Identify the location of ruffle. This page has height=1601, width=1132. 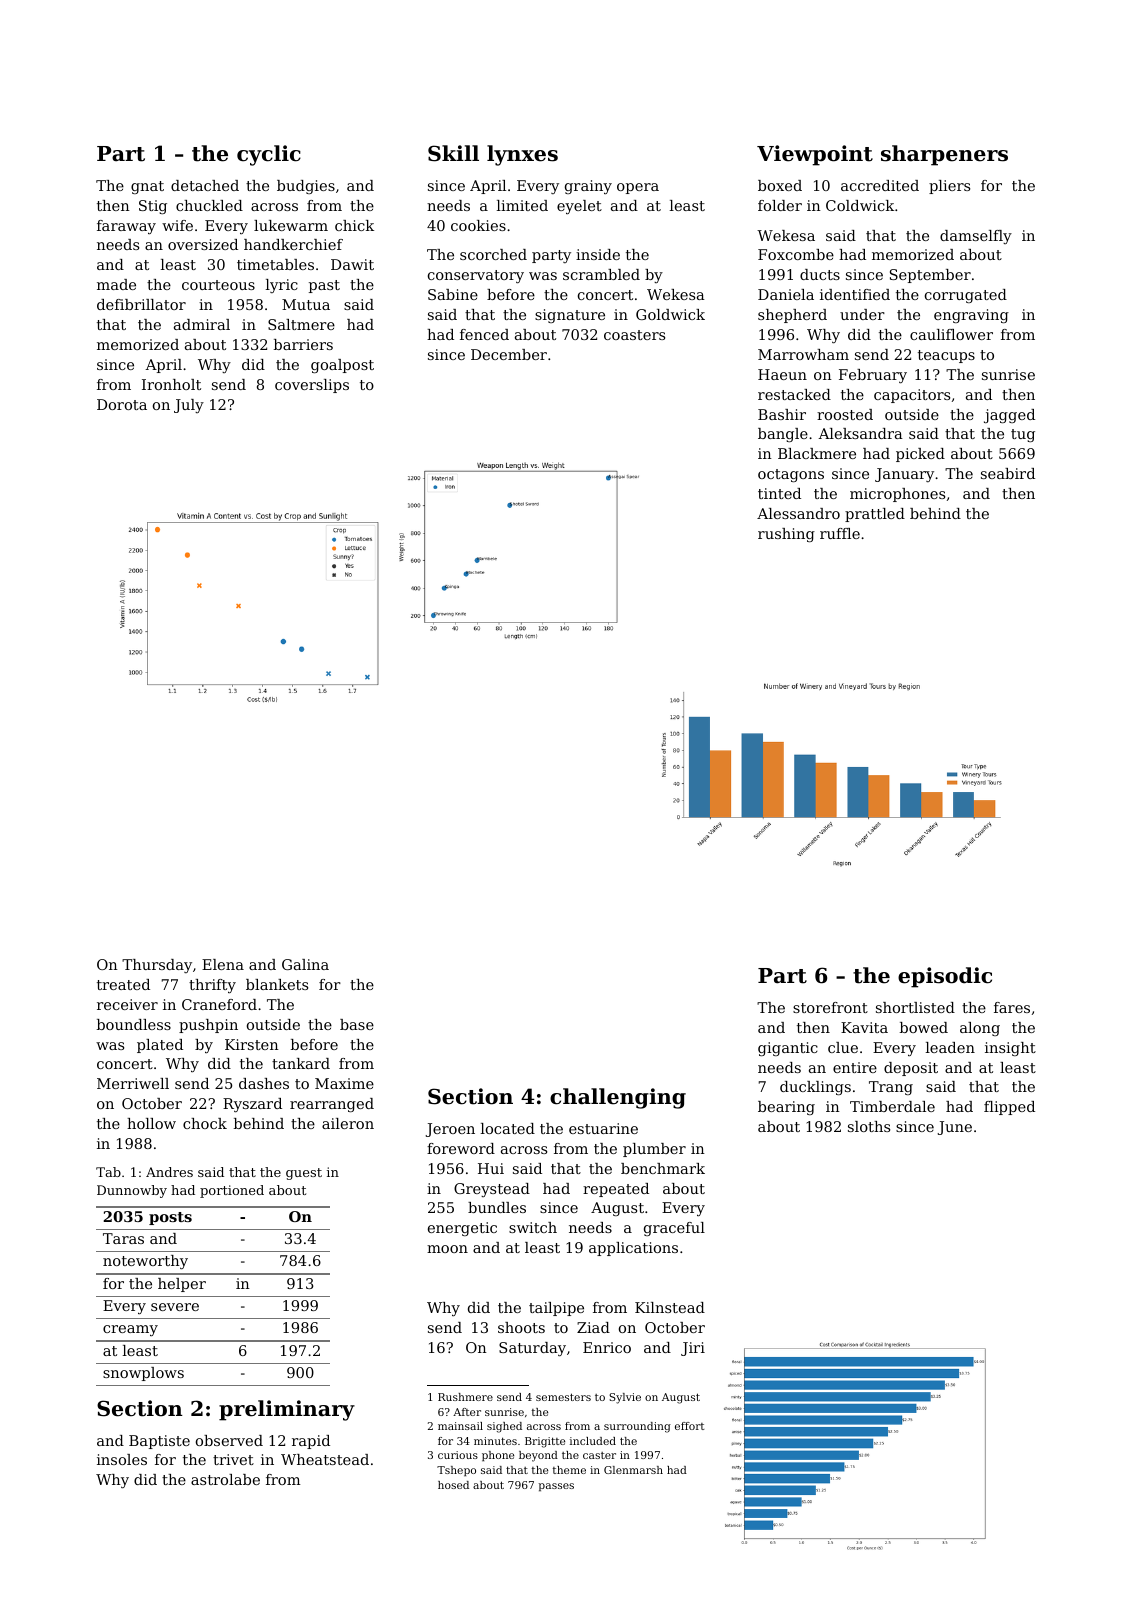
(840, 533).
